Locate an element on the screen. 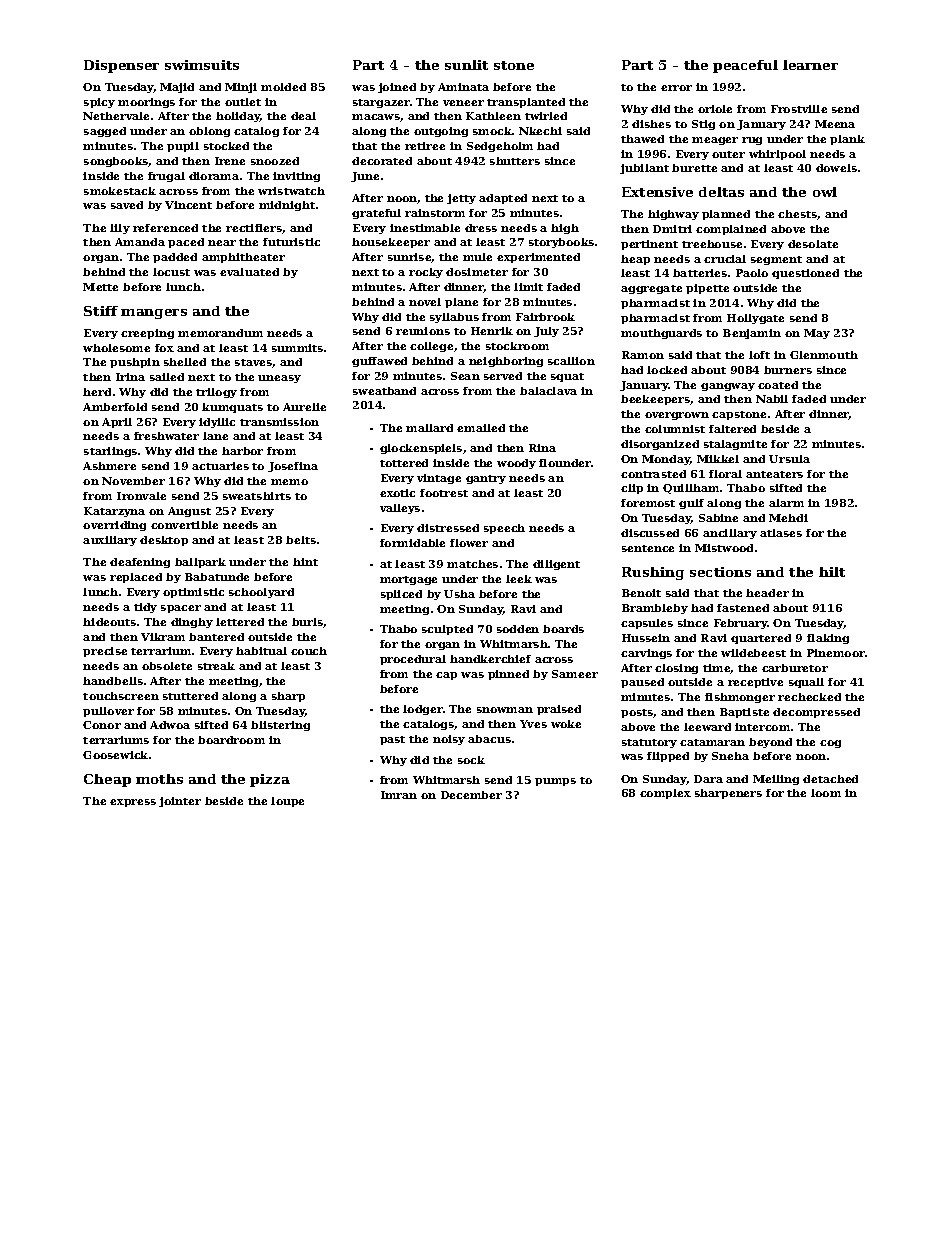 The width and height of the screenshot is (952, 1233). peaceful is located at coordinates (745, 66).
